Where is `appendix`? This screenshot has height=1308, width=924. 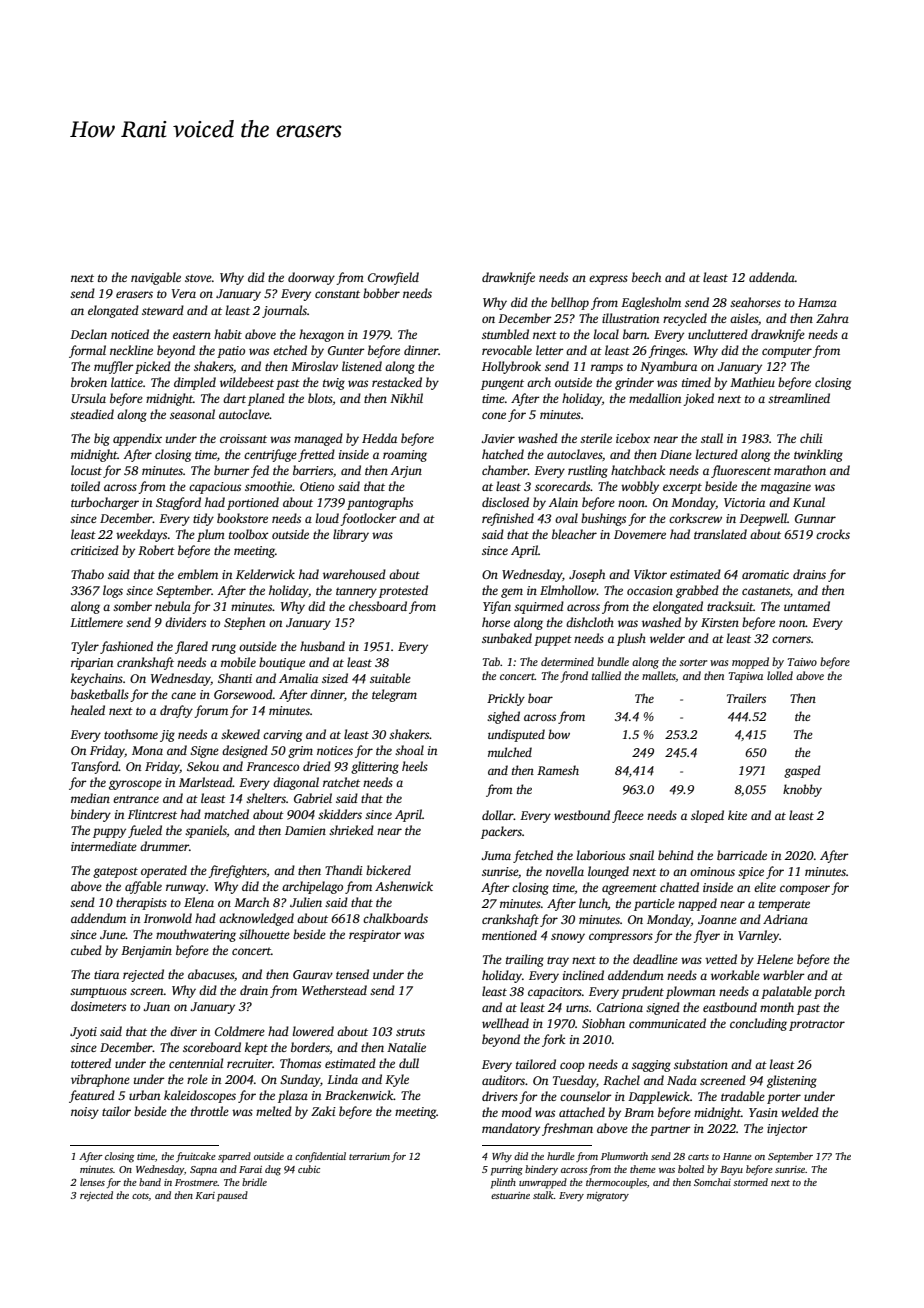
appendix is located at coordinates (137, 439).
